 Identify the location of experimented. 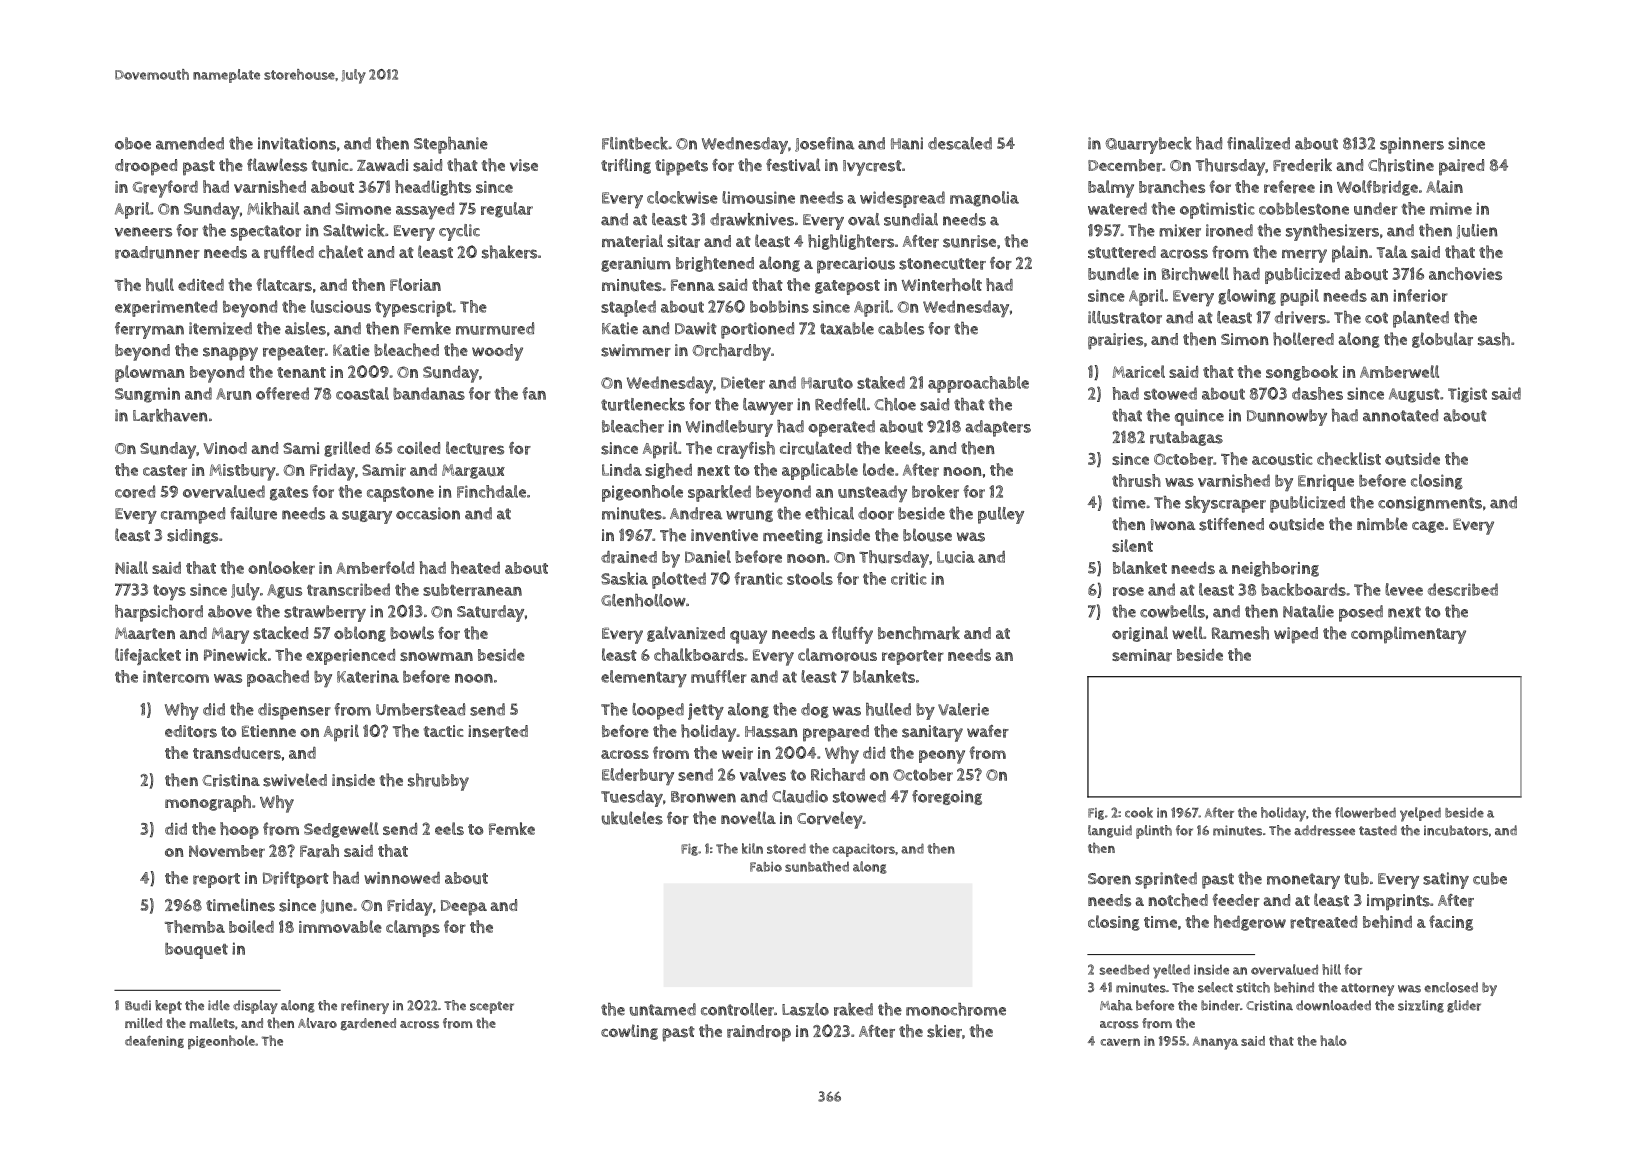
(166, 308).
